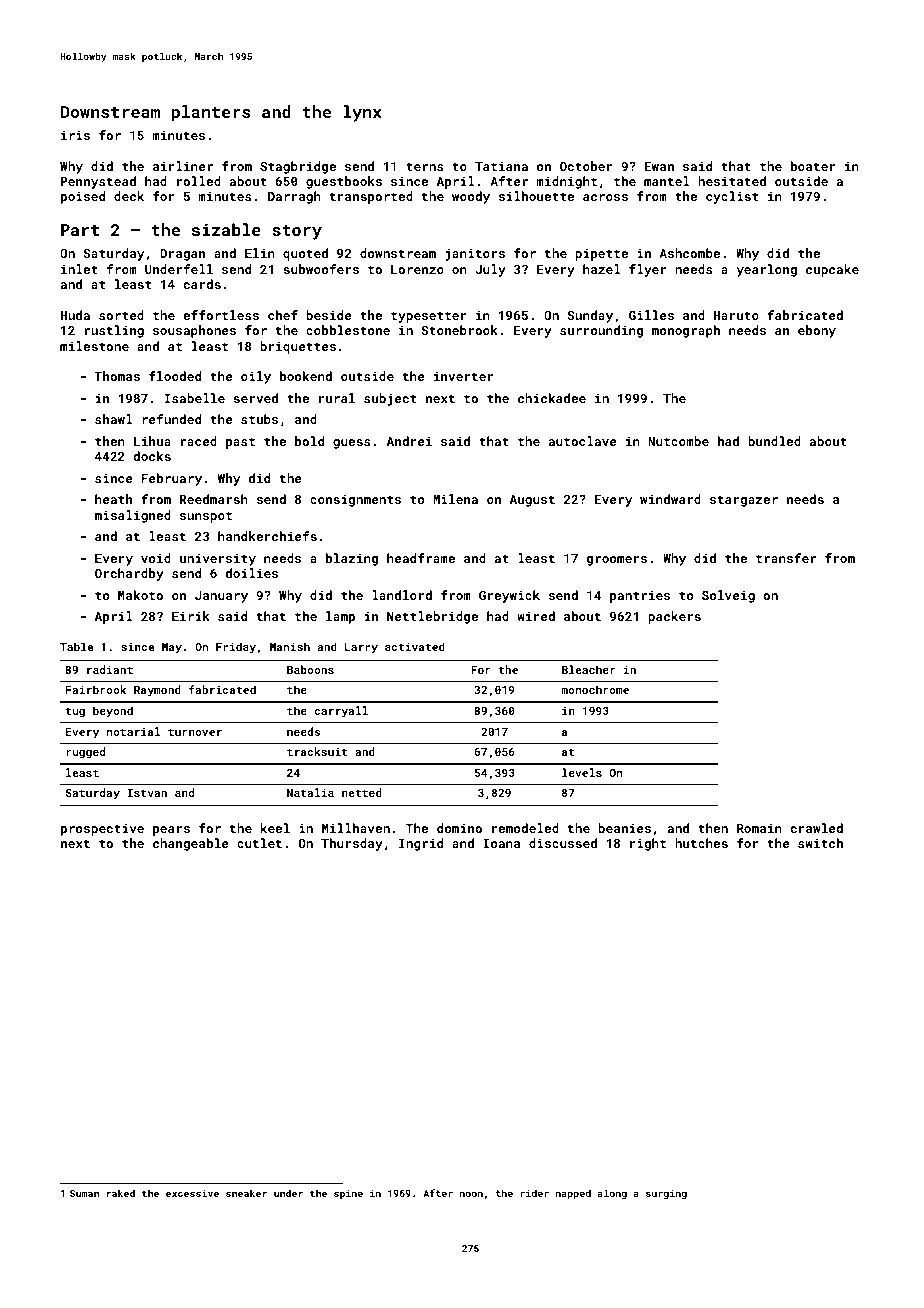  I want to click on Greywick, so click(509, 596).
